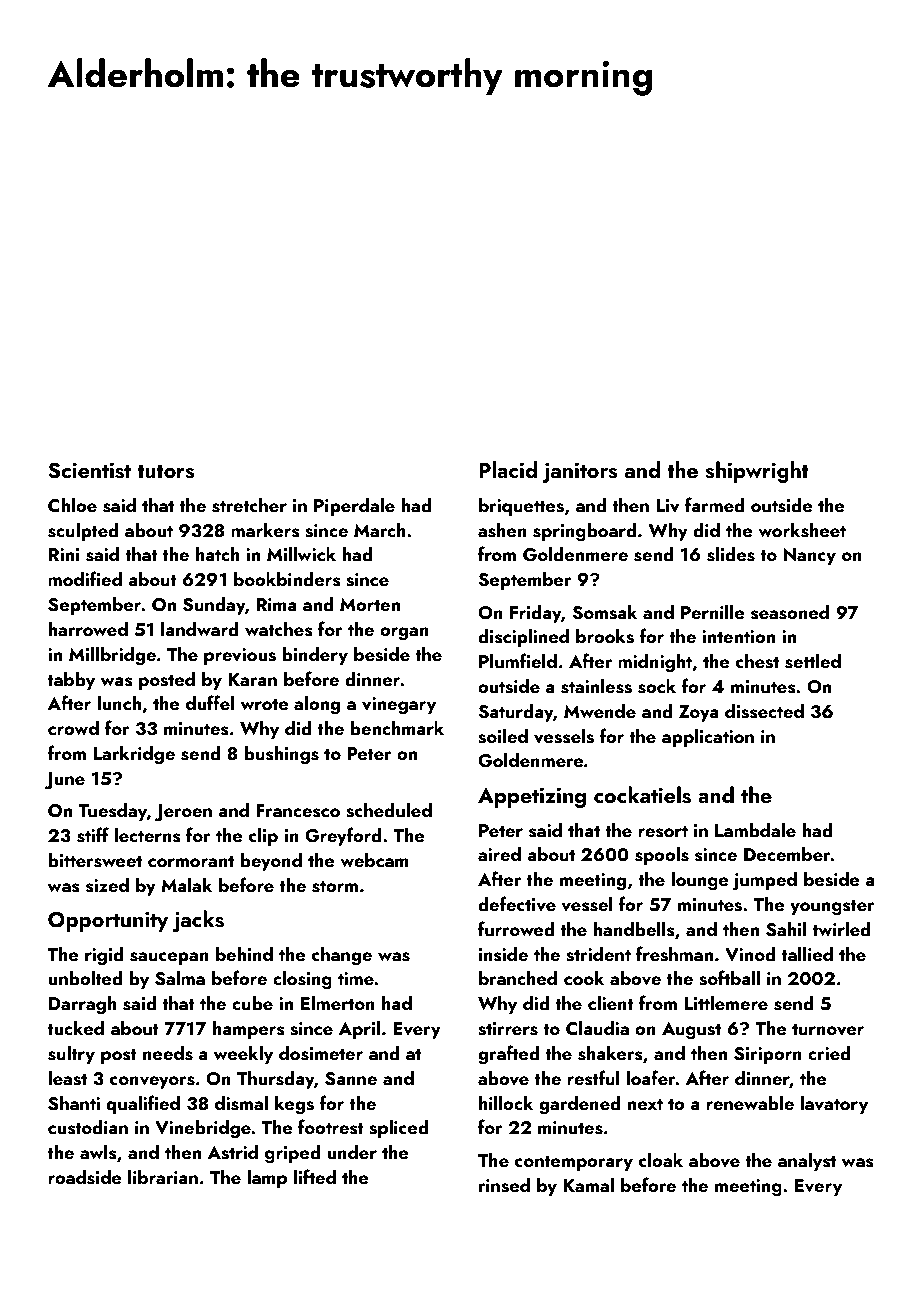 The height and width of the screenshot is (1308, 924). I want to click on Placid, so click(508, 469).
